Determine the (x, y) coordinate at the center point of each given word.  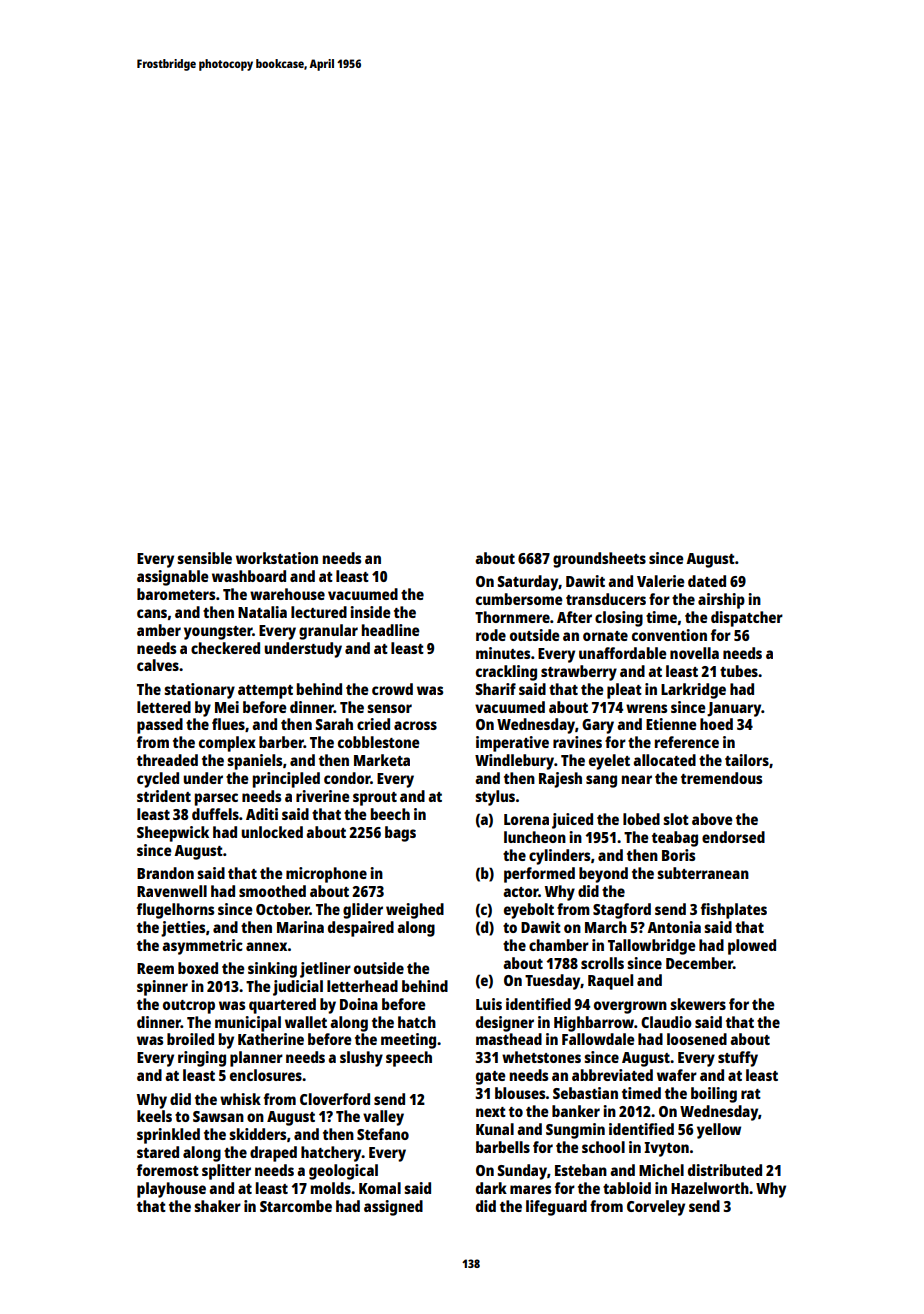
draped (273, 1154)
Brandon (165, 873)
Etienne (671, 724)
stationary (199, 691)
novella (694, 653)
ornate (605, 636)
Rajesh (560, 780)
